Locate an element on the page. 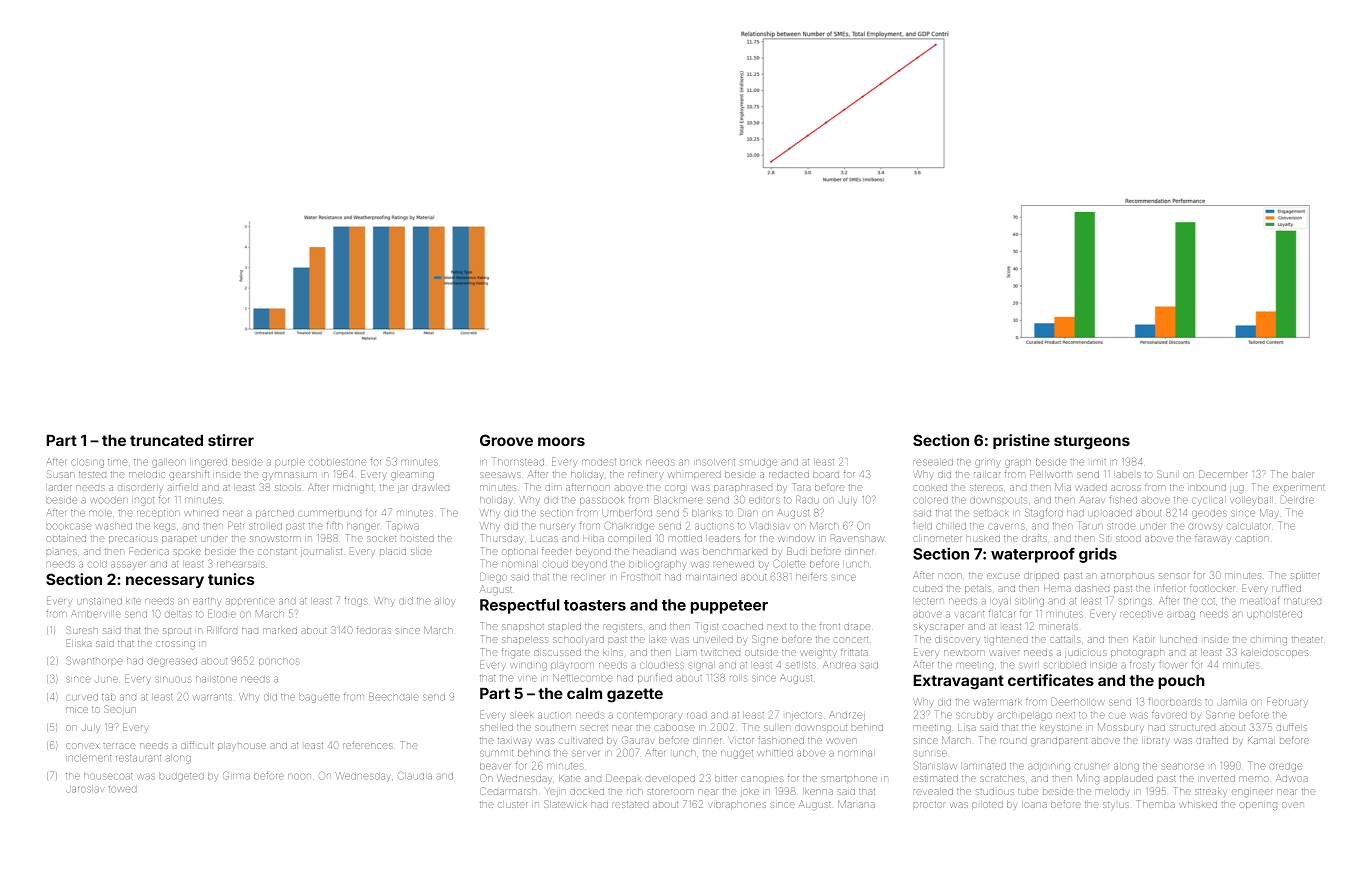 This page has width=1372, height=887. baler is located at coordinates (1303, 475).
